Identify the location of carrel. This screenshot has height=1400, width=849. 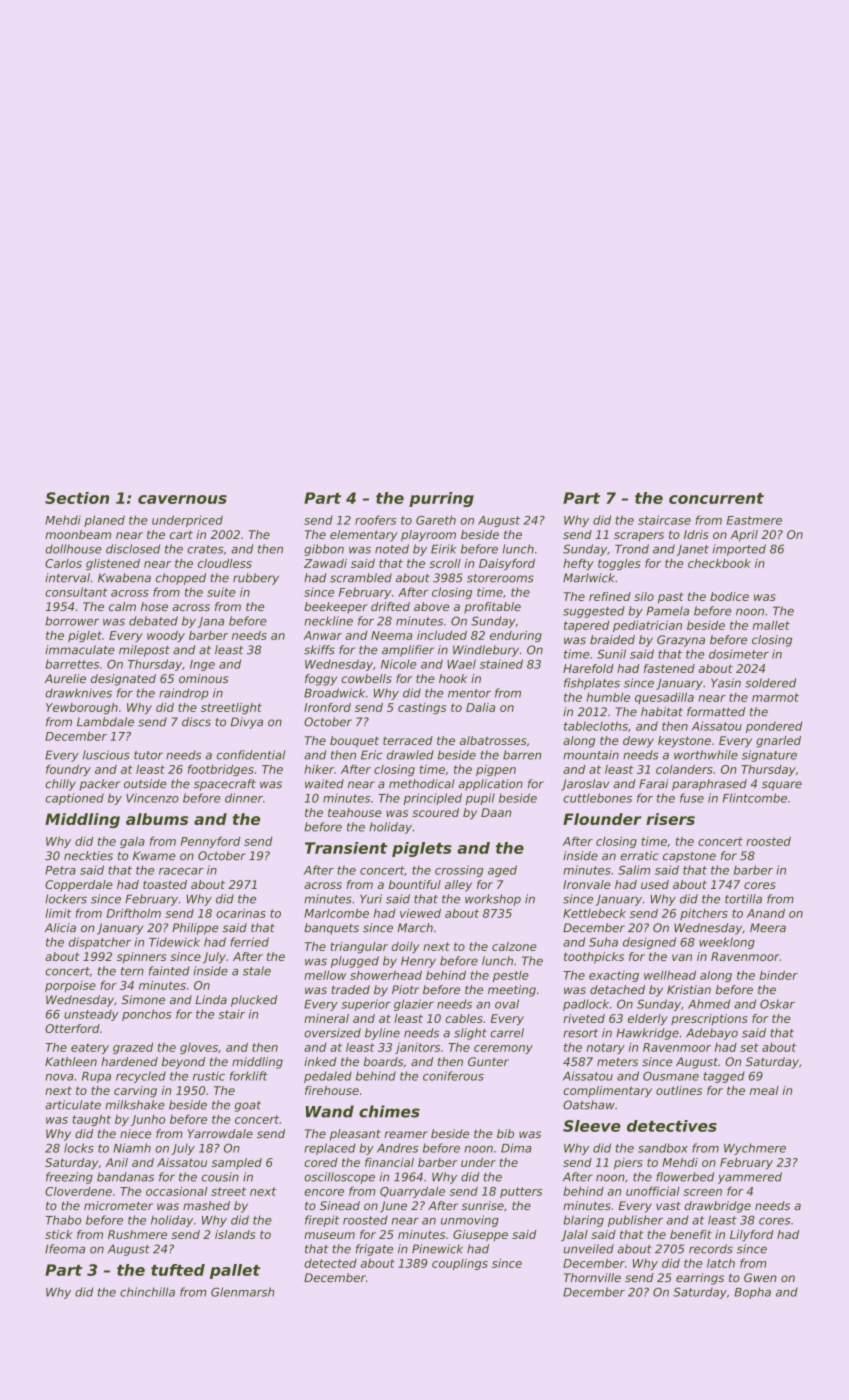
(507, 1033).
